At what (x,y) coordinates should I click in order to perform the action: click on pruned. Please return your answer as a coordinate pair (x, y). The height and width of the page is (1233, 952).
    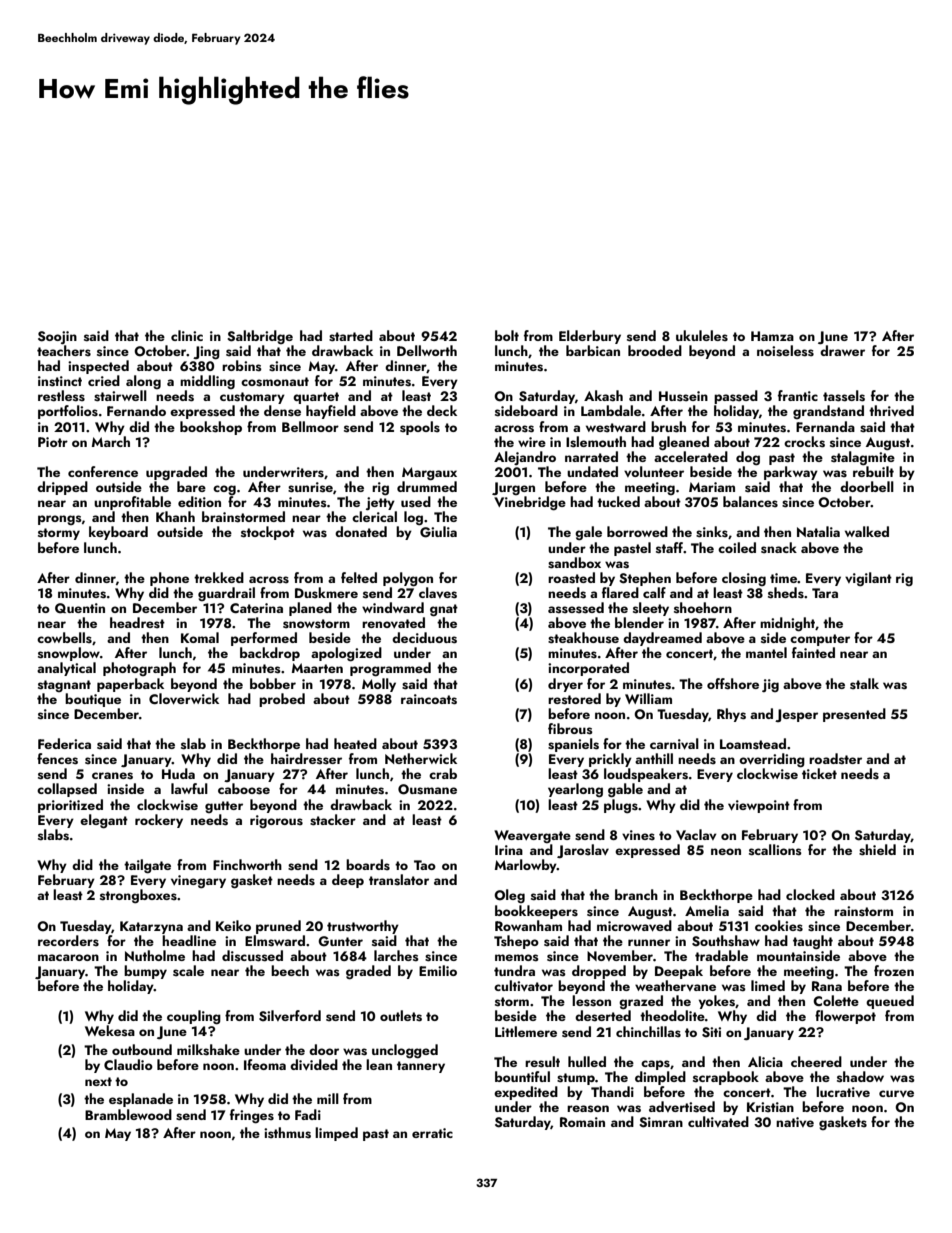
    Looking at the image, I should click on (278, 927).
